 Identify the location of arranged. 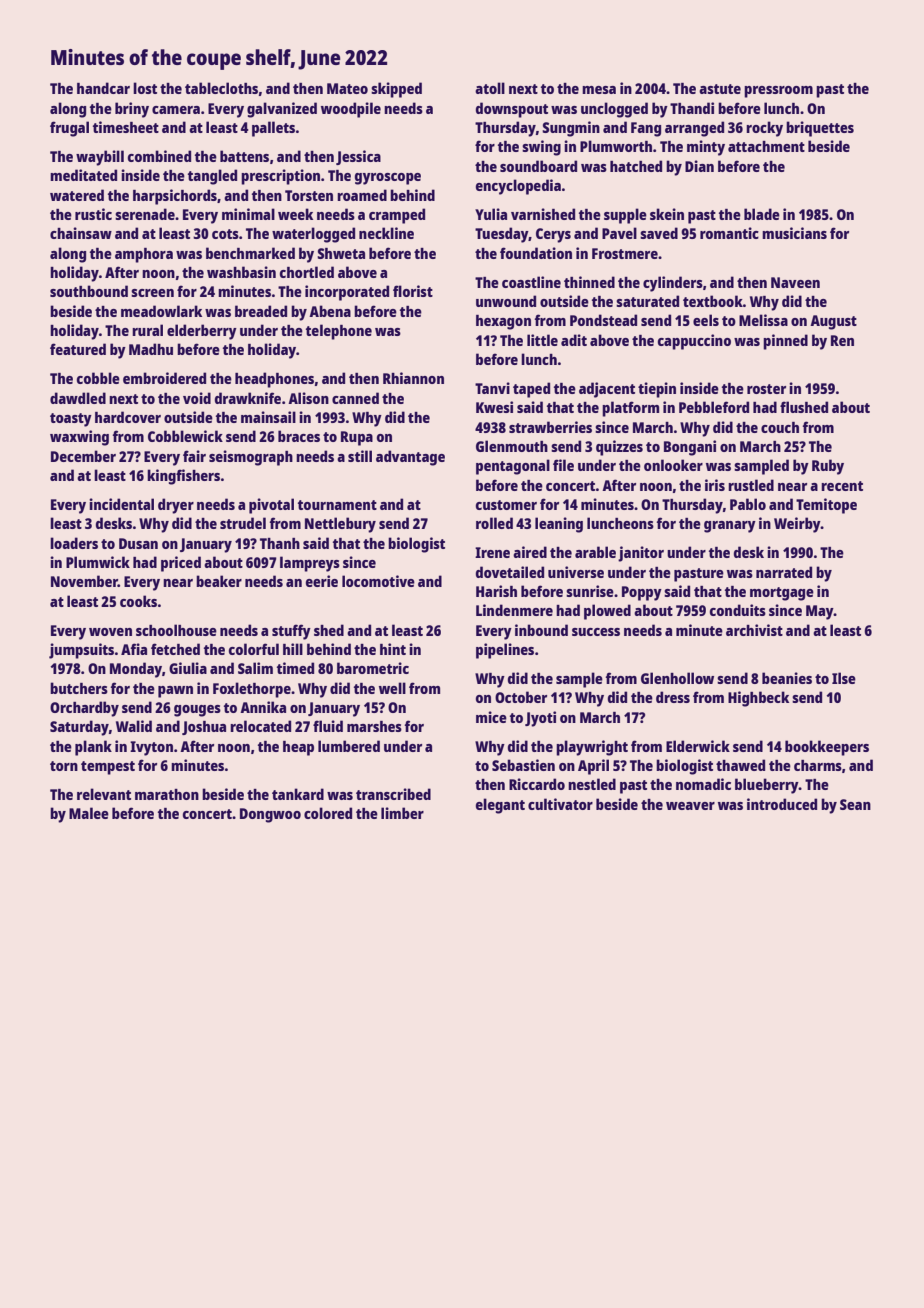
(694, 129).
